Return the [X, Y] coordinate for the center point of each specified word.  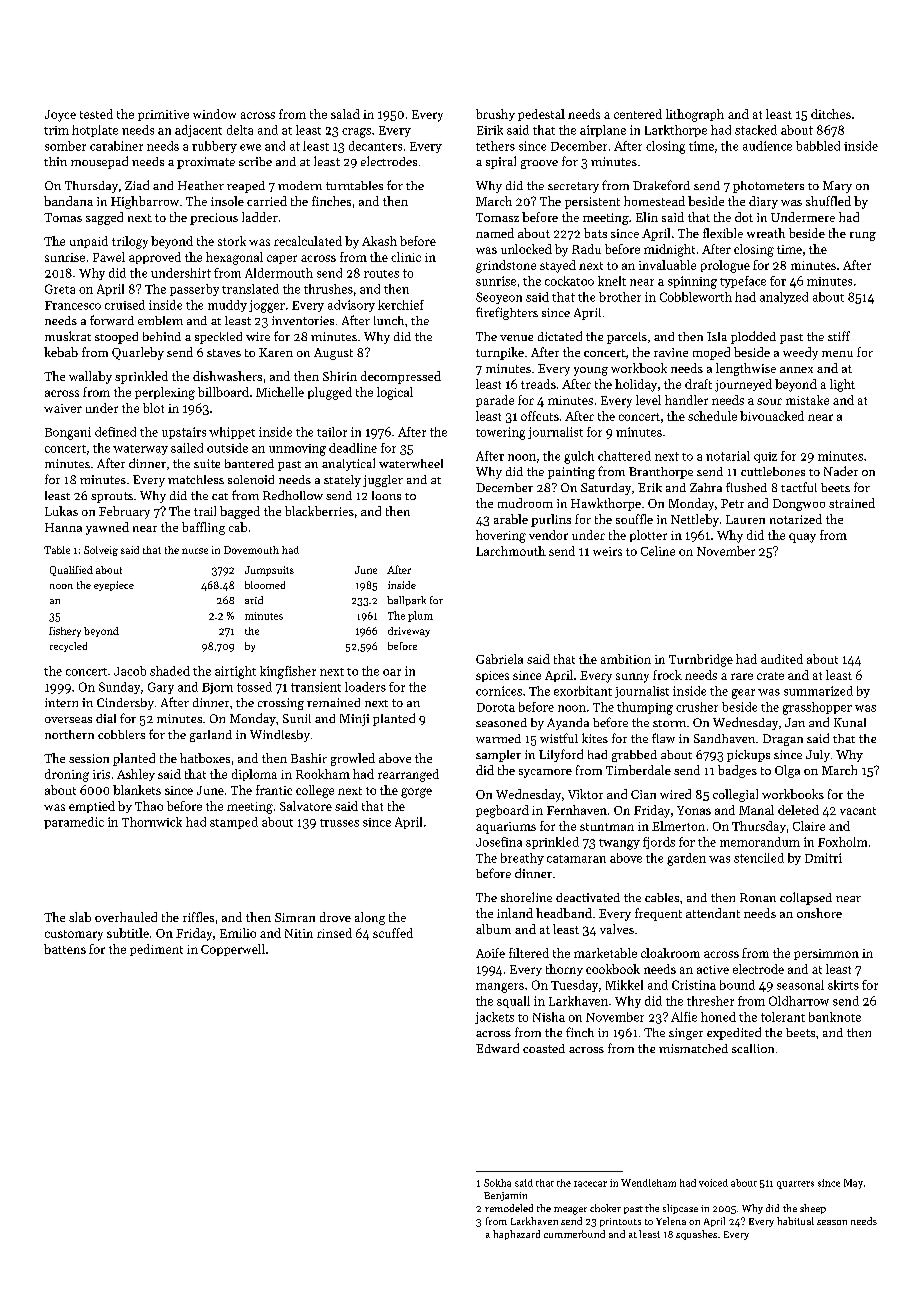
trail [205, 511]
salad [345, 114]
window [214, 114]
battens [65, 949]
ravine [671, 352]
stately [342, 481]
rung [863, 236]
